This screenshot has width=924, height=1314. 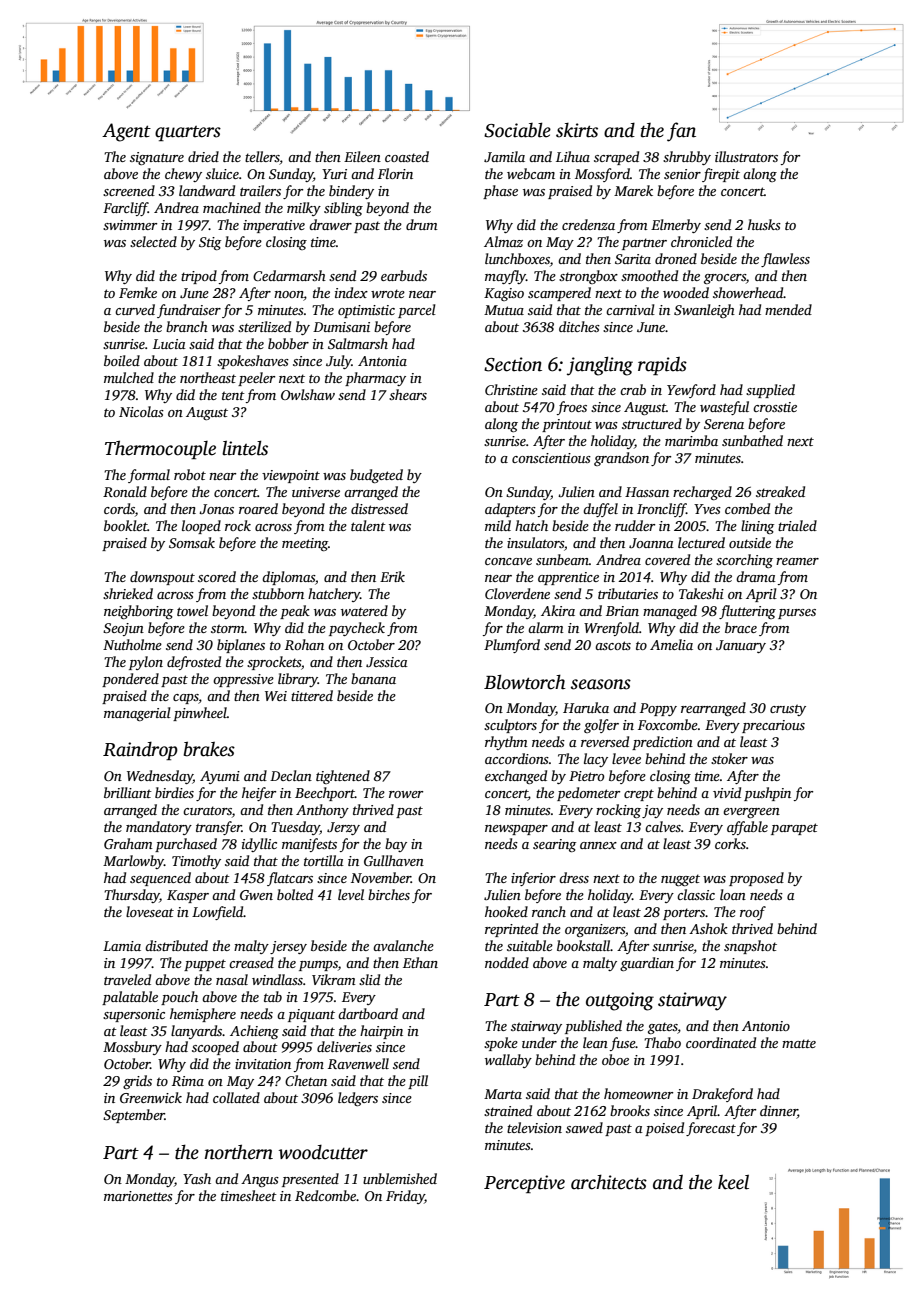 I want to click on Agent, so click(x=126, y=132).
